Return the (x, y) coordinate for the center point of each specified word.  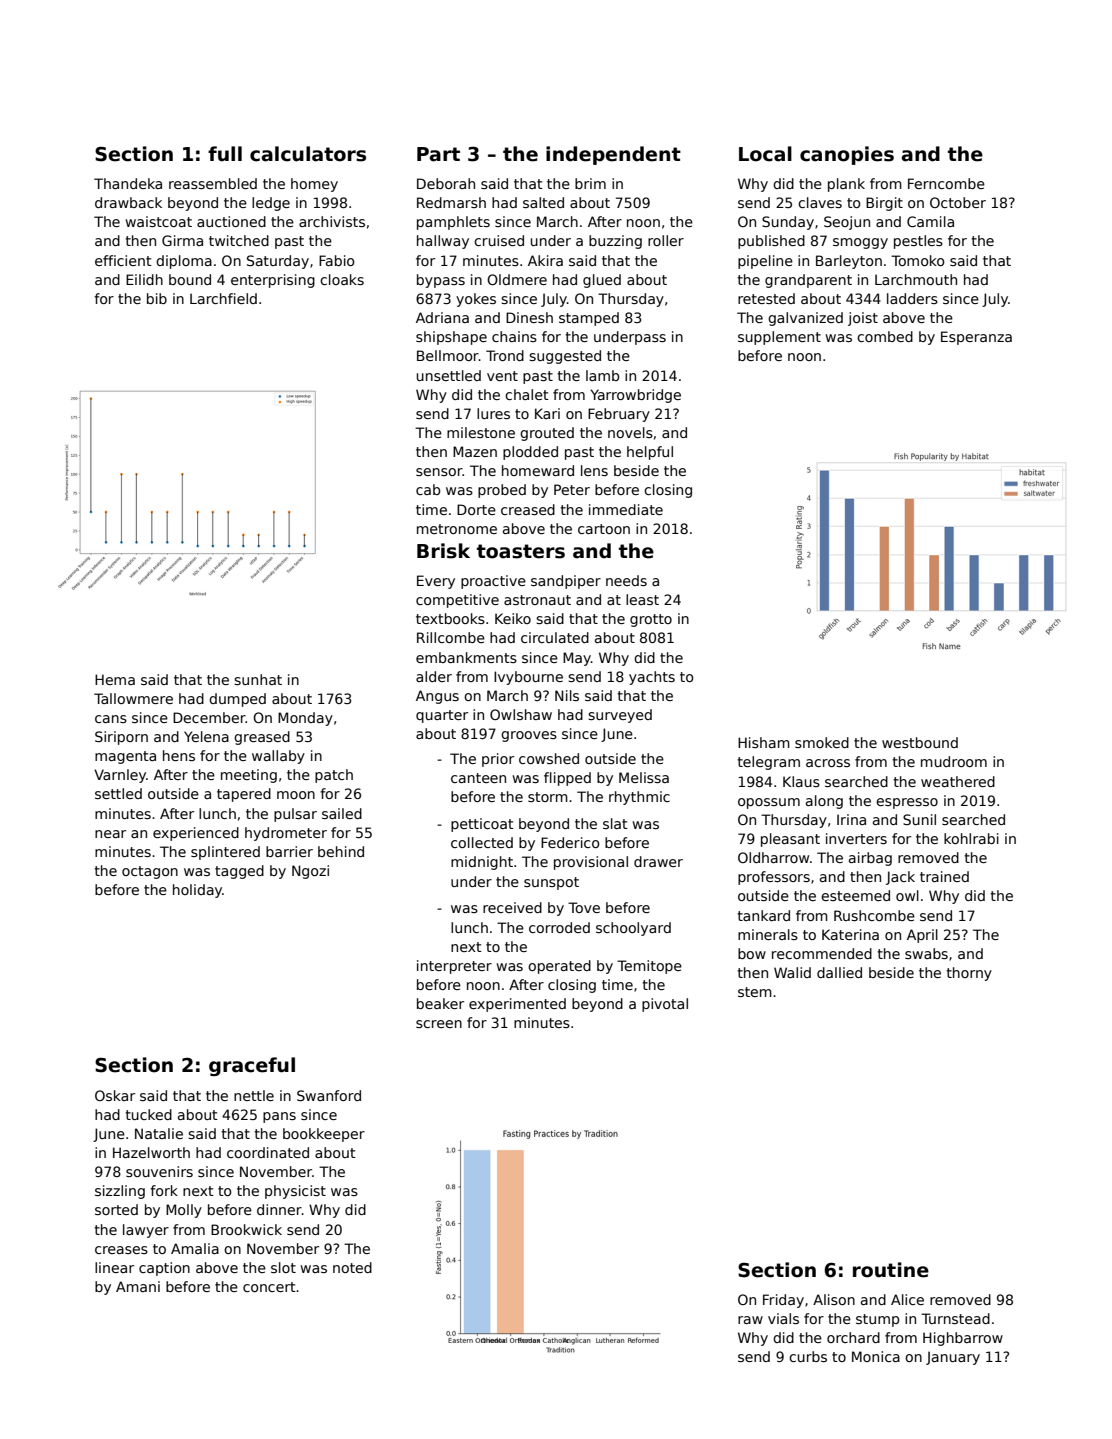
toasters (521, 551)
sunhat (258, 679)
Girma (182, 240)
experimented (517, 1005)
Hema (115, 679)
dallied (839, 972)
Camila (930, 221)
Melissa (644, 777)
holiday (197, 891)
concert (269, 1287)
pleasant (790, 840)
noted (352, 1267)
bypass (441, 281)
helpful (650, 453)
